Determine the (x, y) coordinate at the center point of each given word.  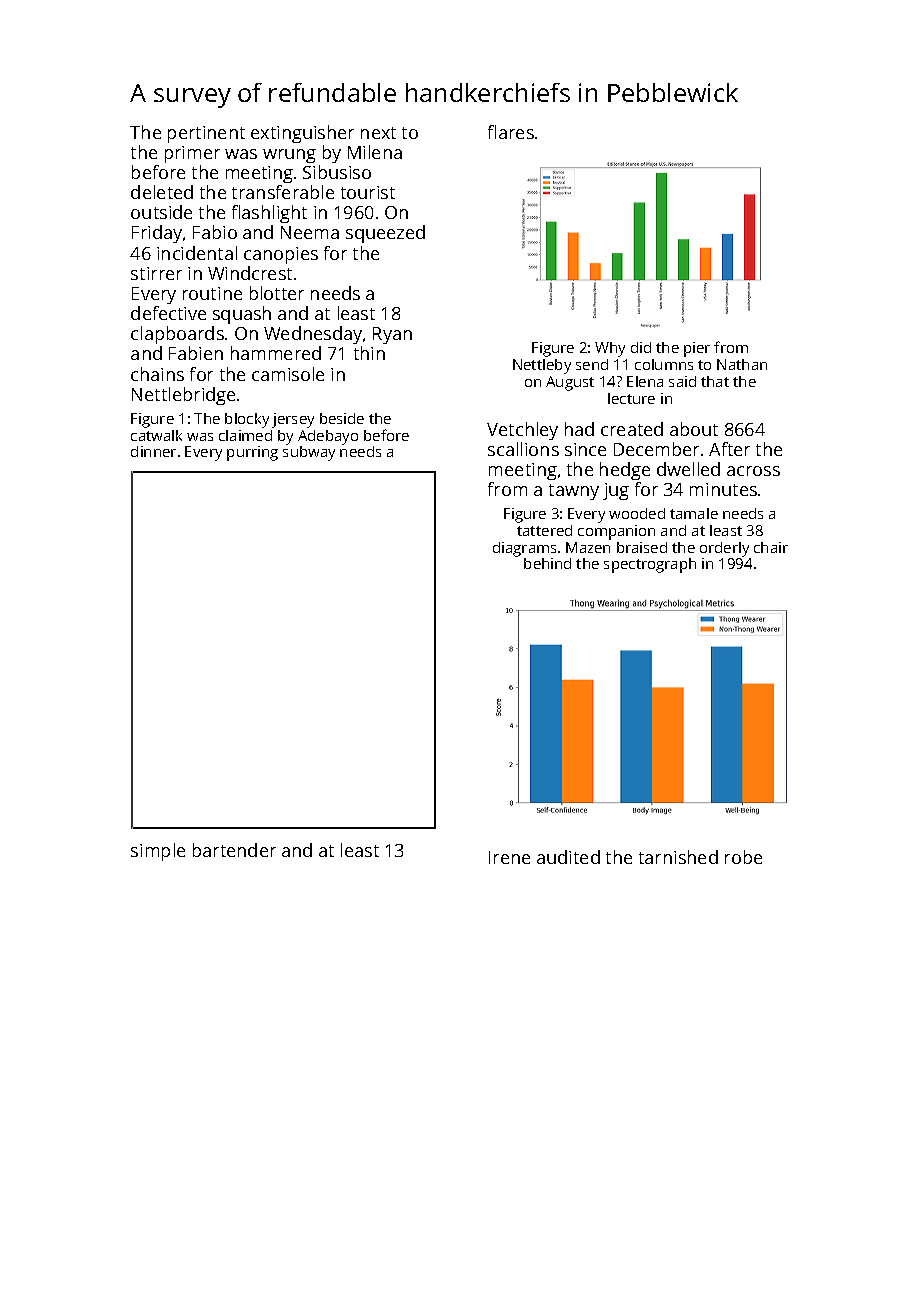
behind (547, 563)
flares (511, 132)
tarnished (678, 857)
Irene (509, 857)
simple (158, 852)
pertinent (206, 134)
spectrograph (650, 565)
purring (252, 453)
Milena (375, 152)
